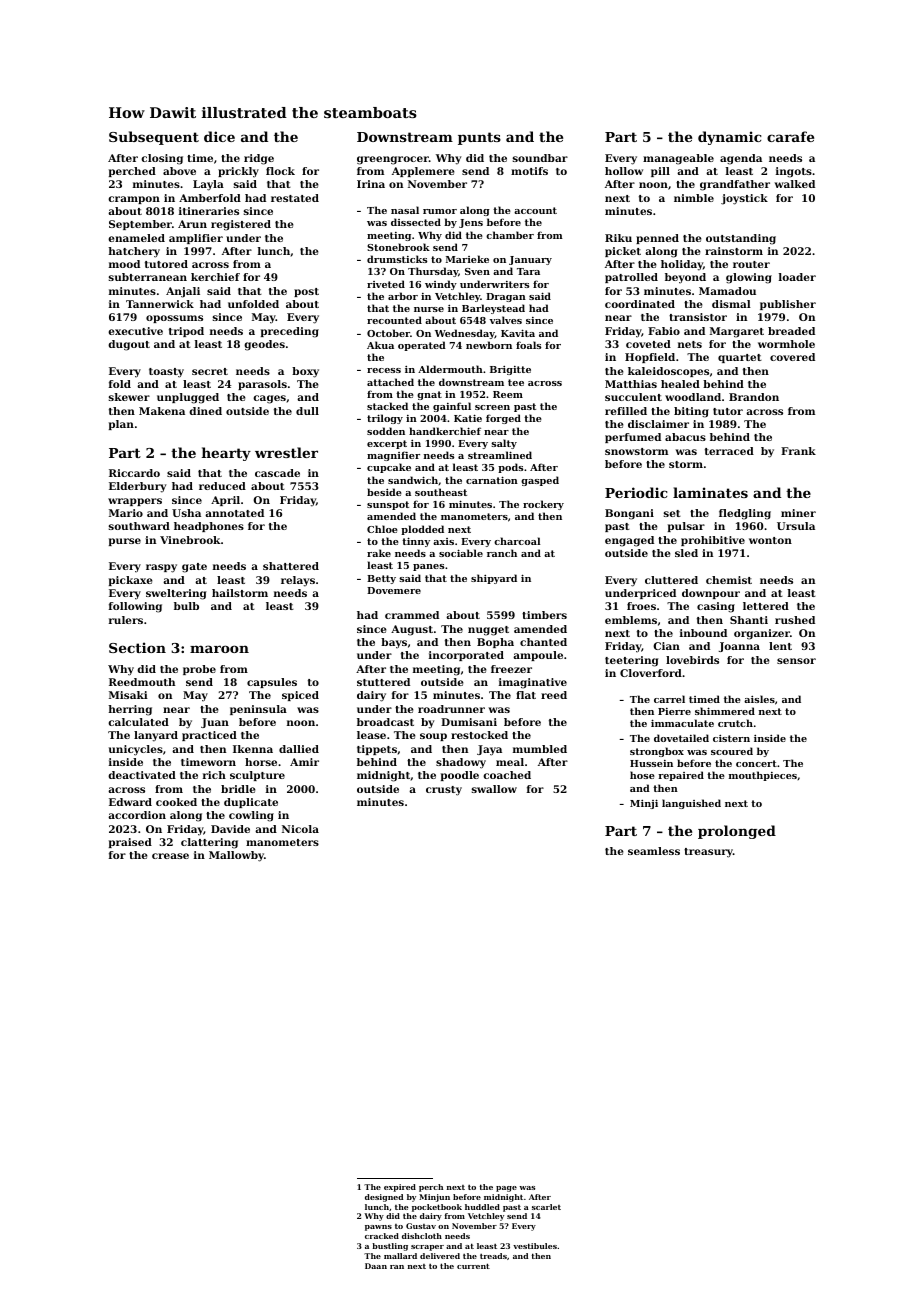 The width and height of the screenshot is (924, 1308). What do you see at coordinates (170, 856) in the screenshot?
I see `crease` at bounding box center [170, 856].
